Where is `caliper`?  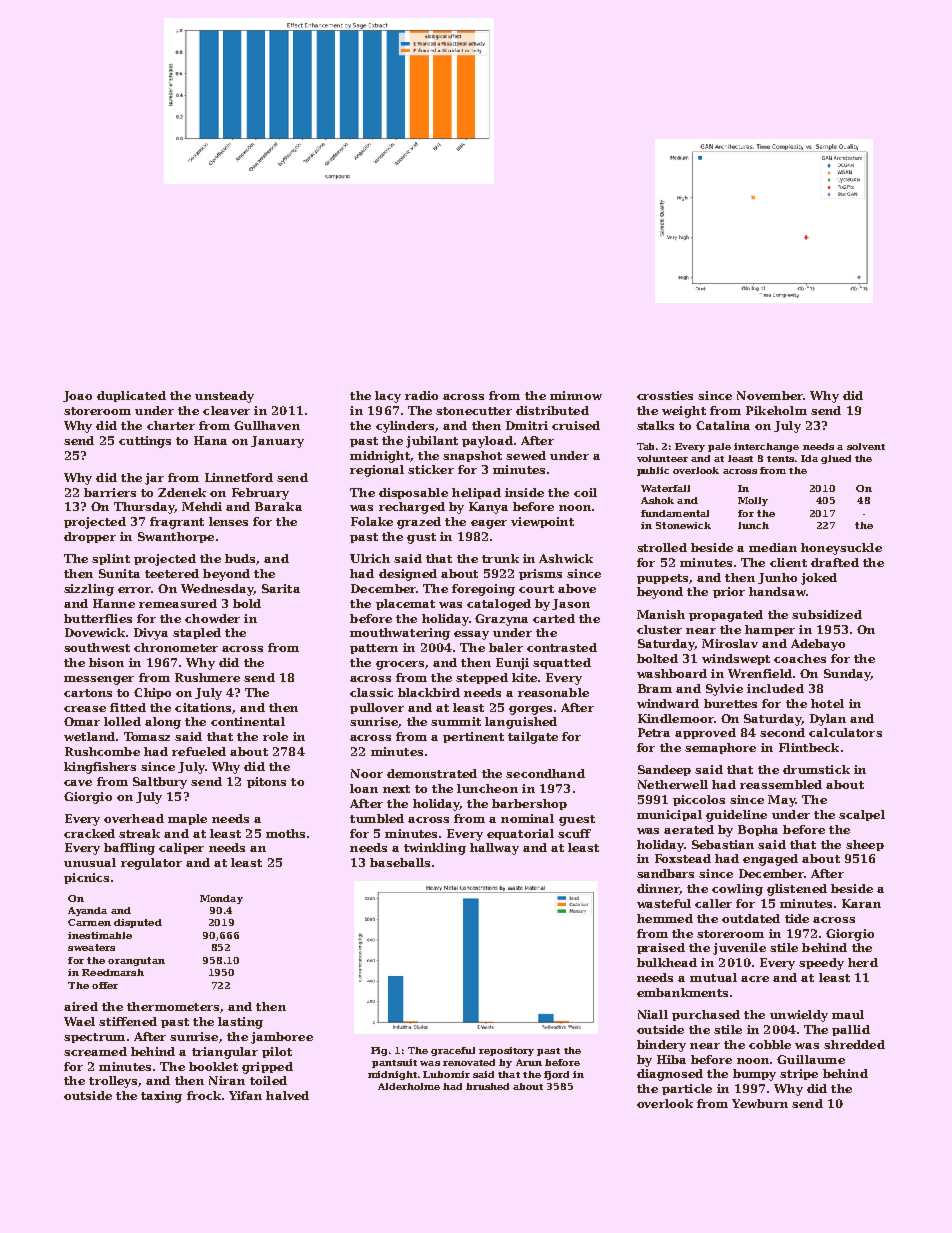 caliper is located at coordinates (181, 848).
